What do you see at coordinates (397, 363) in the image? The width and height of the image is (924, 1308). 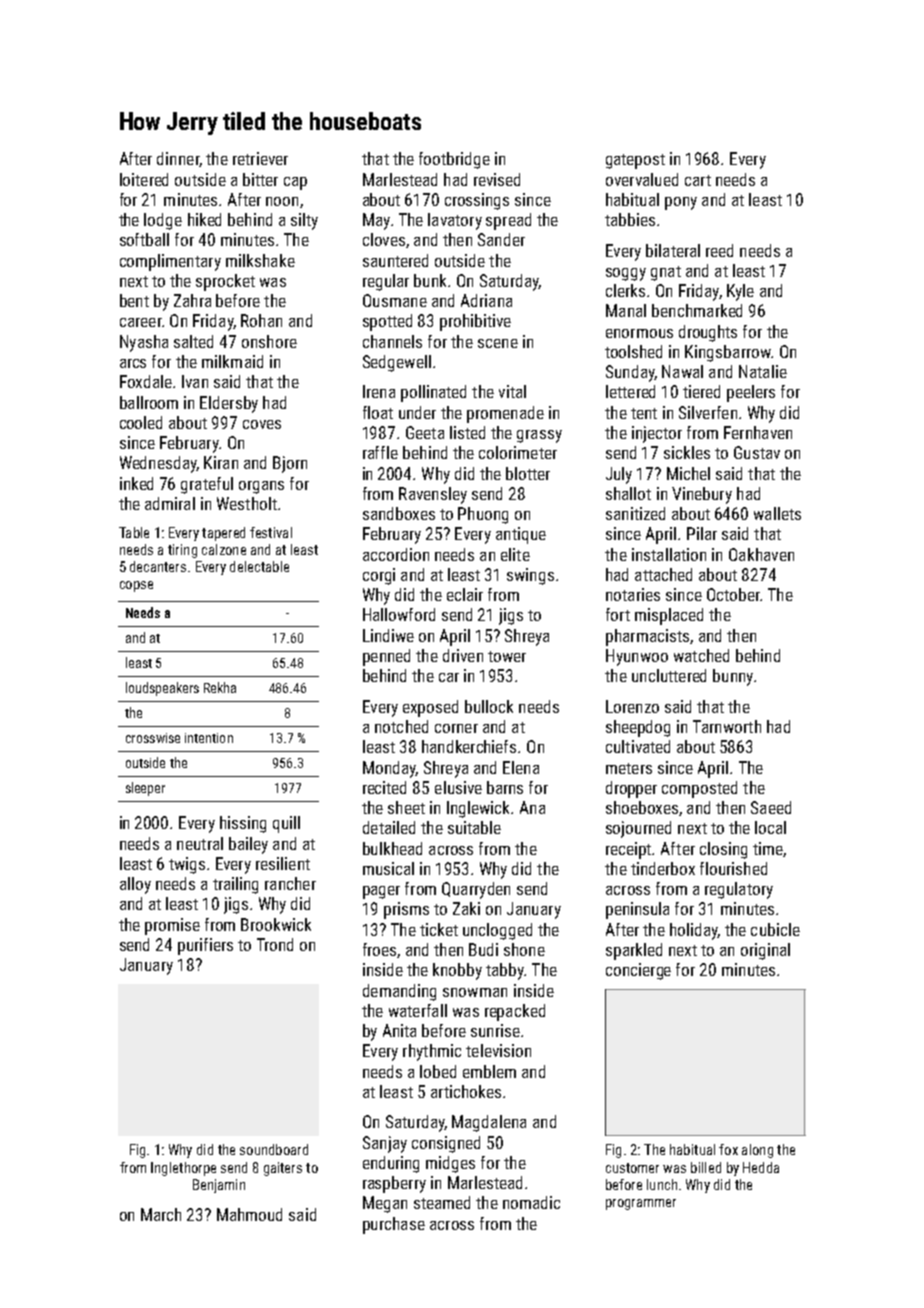 I see `Sedgewell` at bounding box center [397, 363].
